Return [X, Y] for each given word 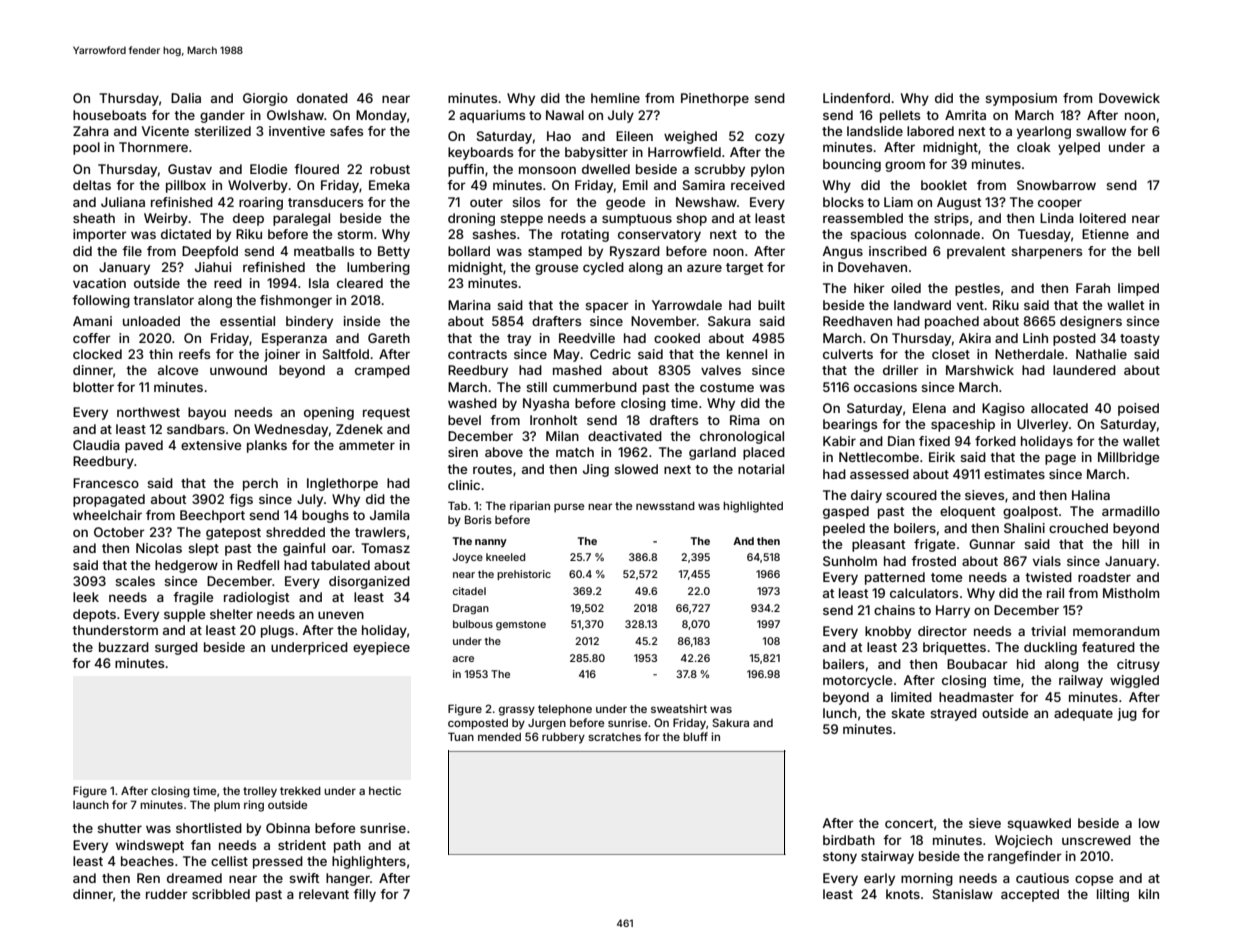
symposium [1021, 99]
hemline [615, 98]
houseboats [109, 115]
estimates [1014, 474]
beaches [147, 861]
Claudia [96, 445]
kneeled [505, 557]
